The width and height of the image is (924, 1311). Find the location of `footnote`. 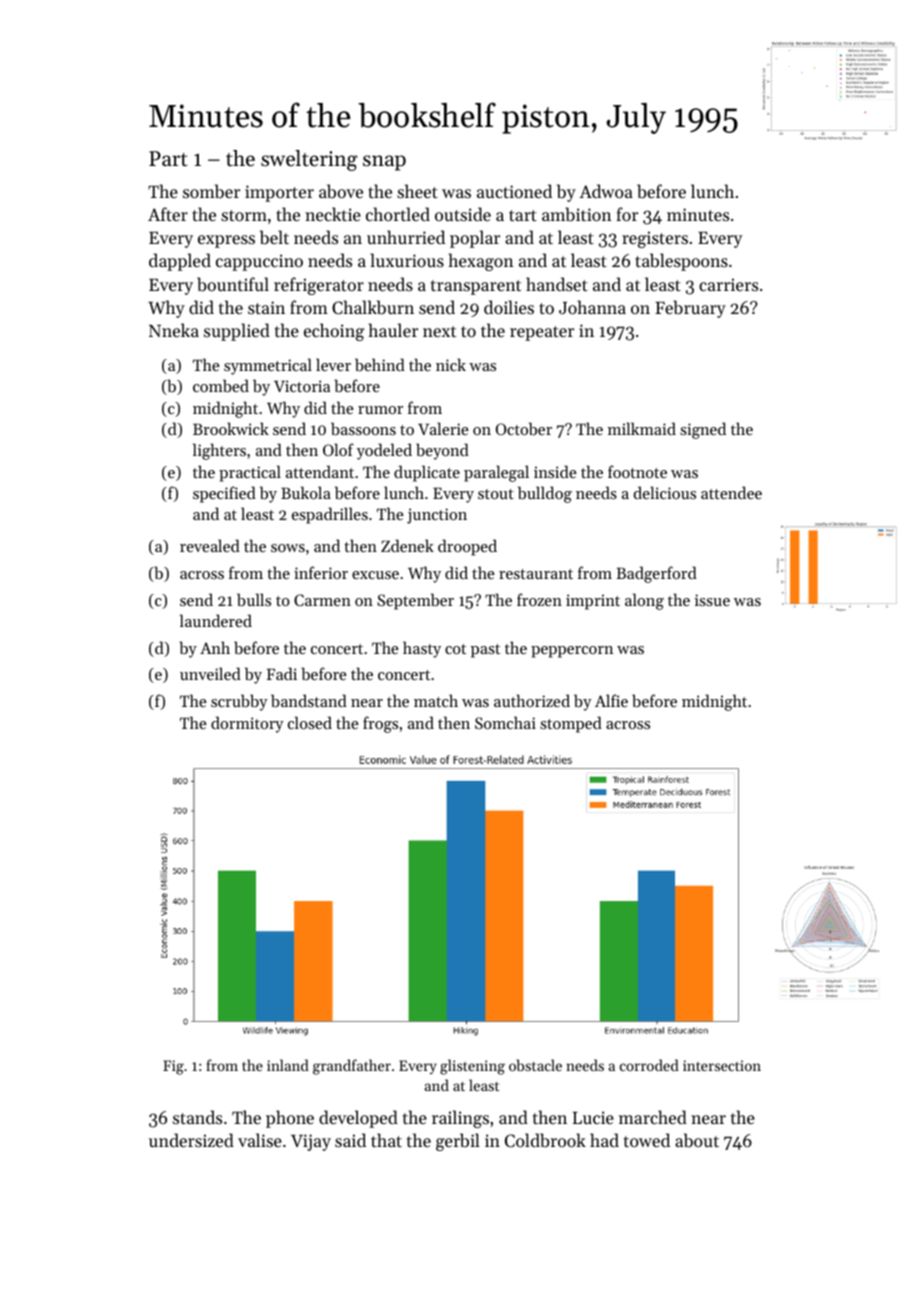

footnote is located at coordinates (637, 471).
